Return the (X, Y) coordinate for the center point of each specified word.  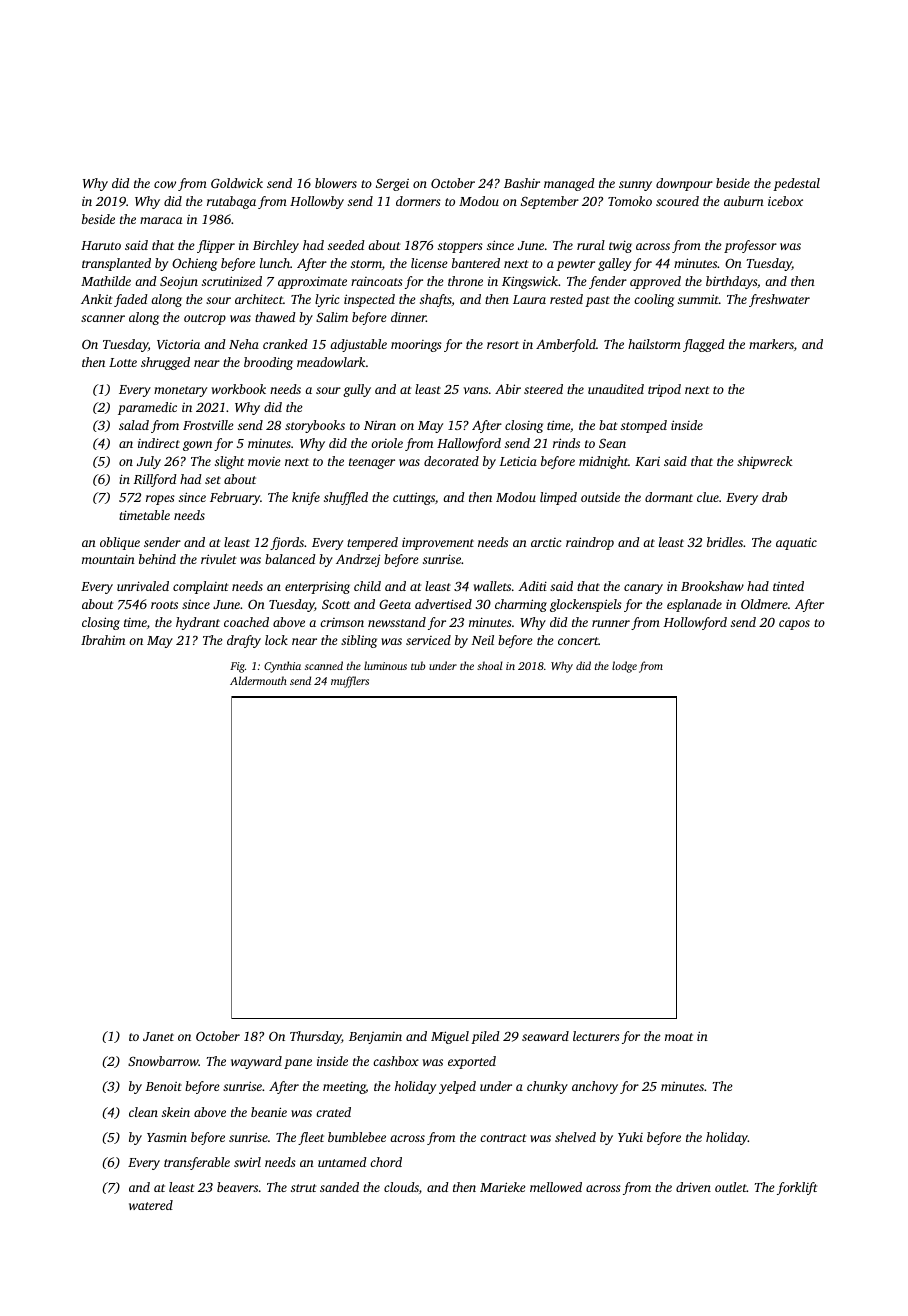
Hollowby (317, 202)
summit (698, 299)
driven (693, 1187)
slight (229, 462)
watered (151, 1205)
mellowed (556, 1187)
